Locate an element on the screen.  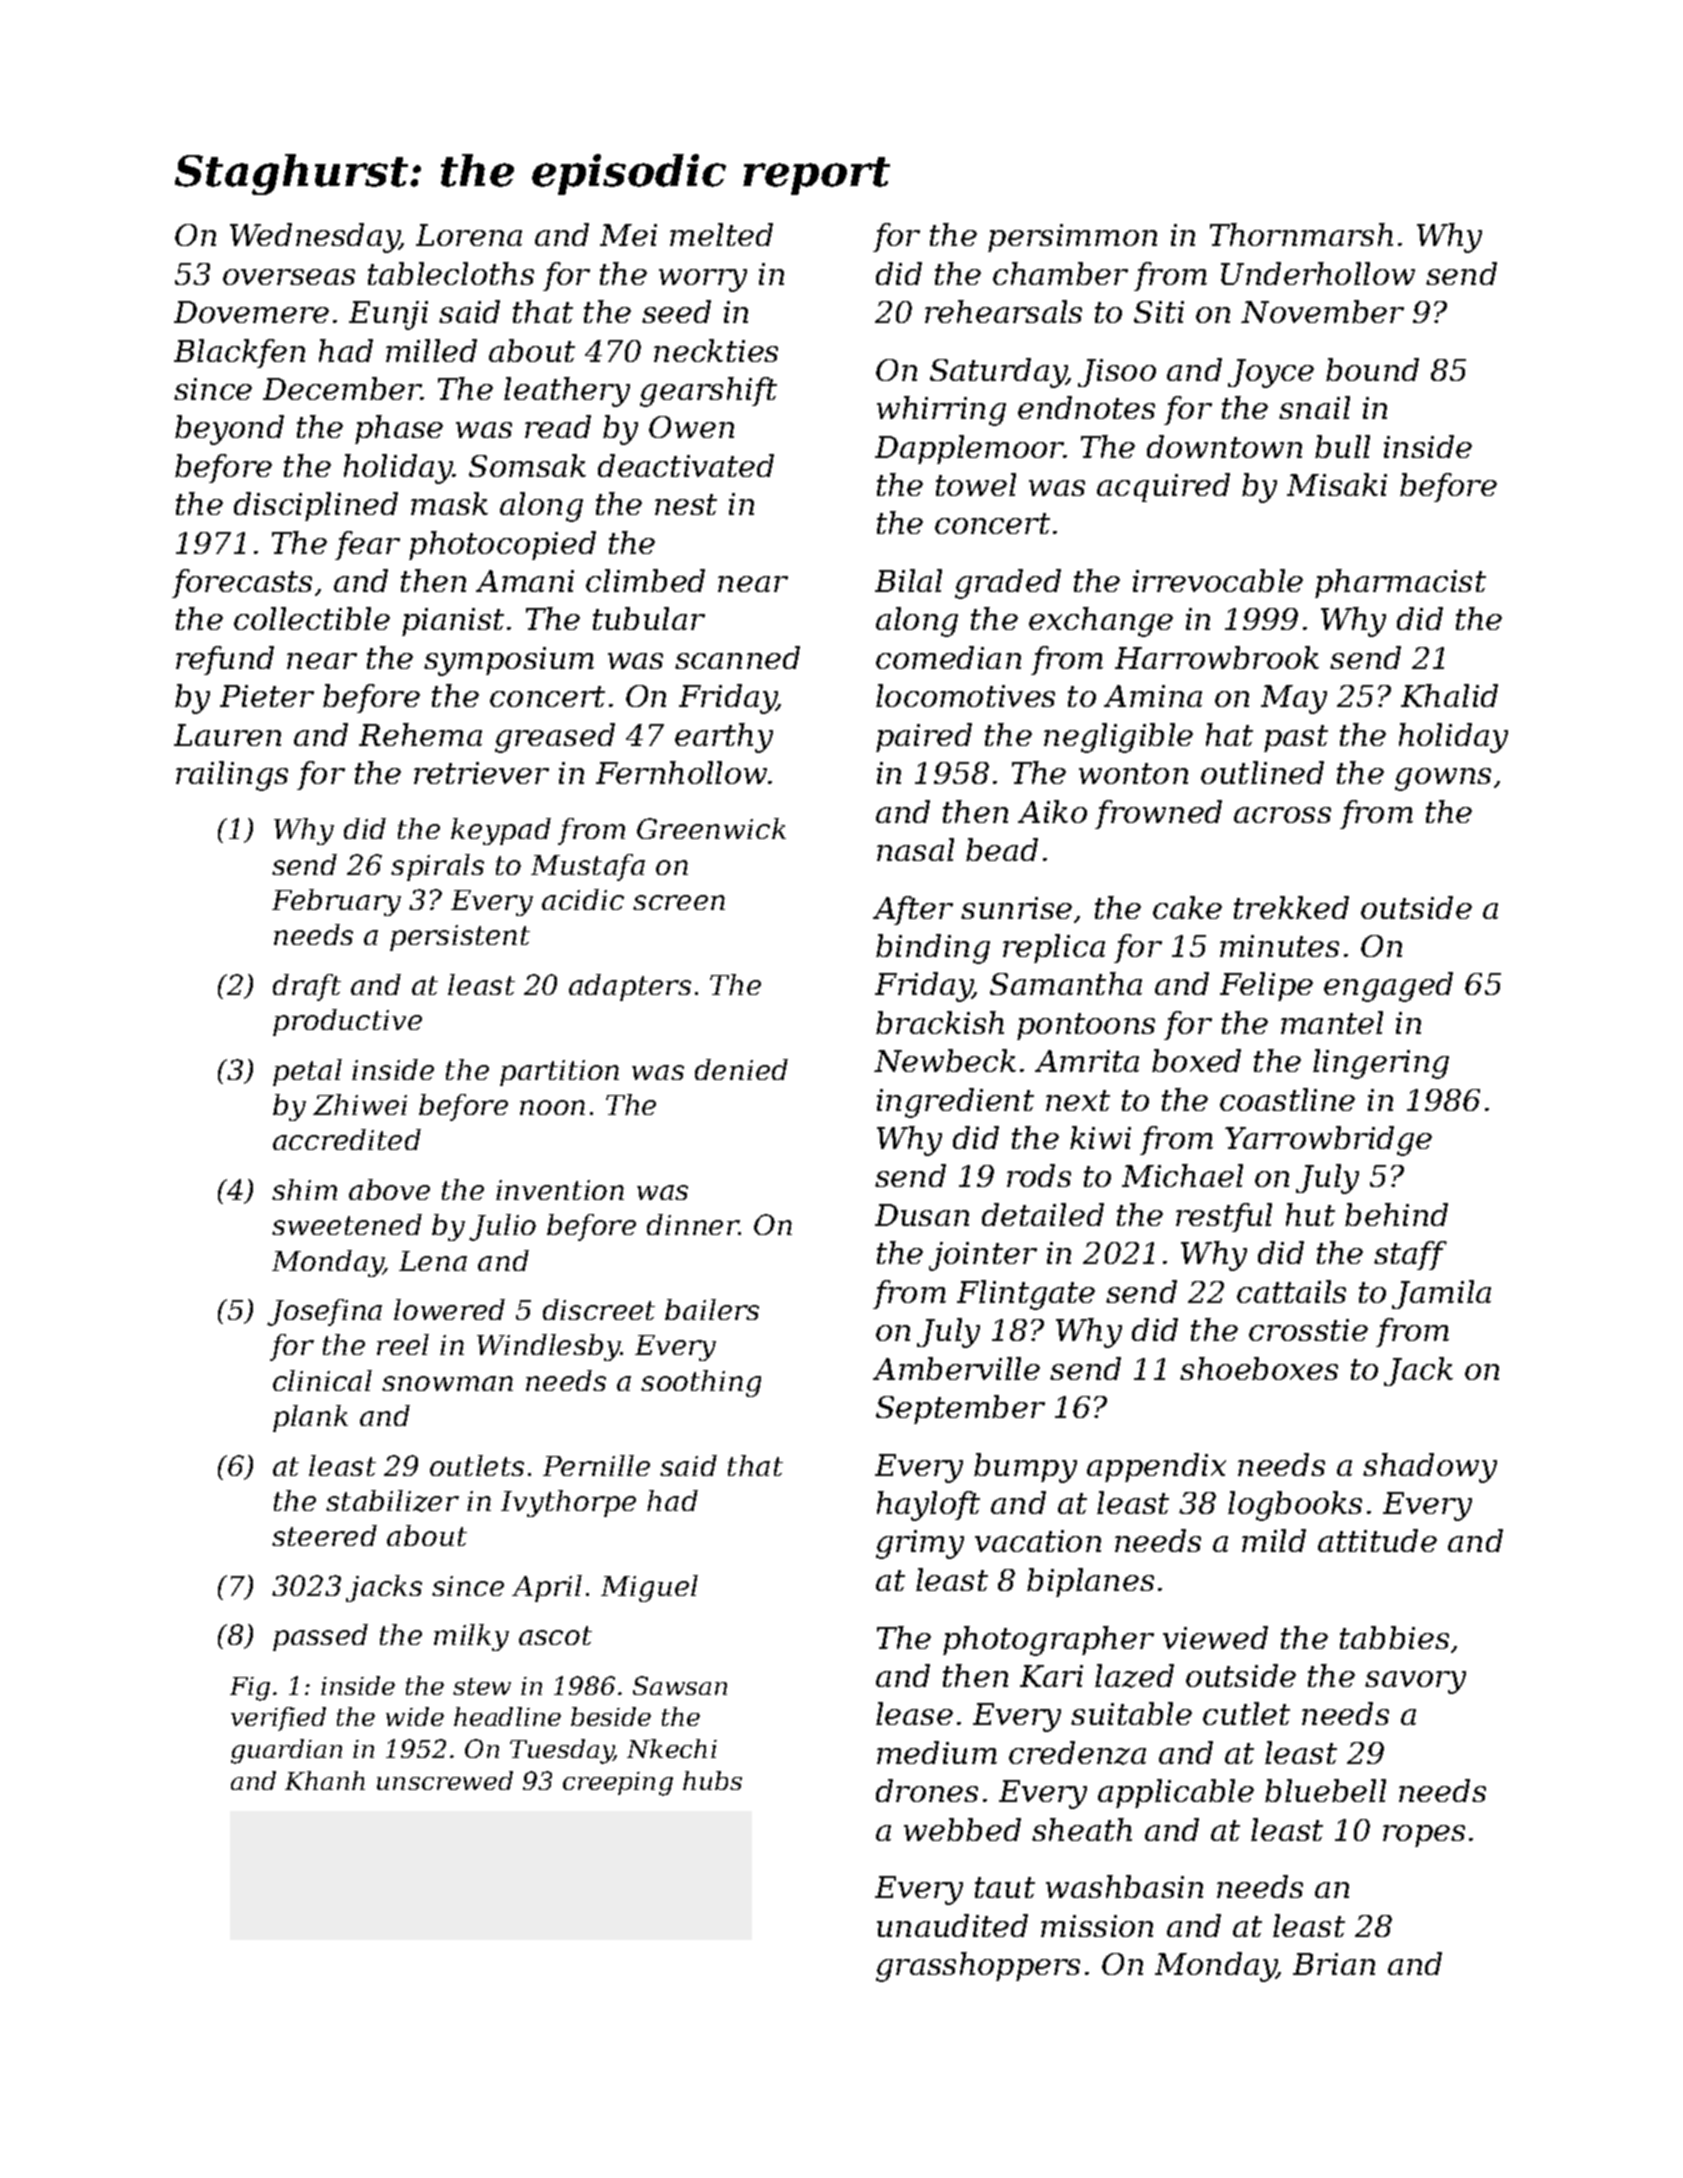
hubs is located at coordinates (712, 1780).
